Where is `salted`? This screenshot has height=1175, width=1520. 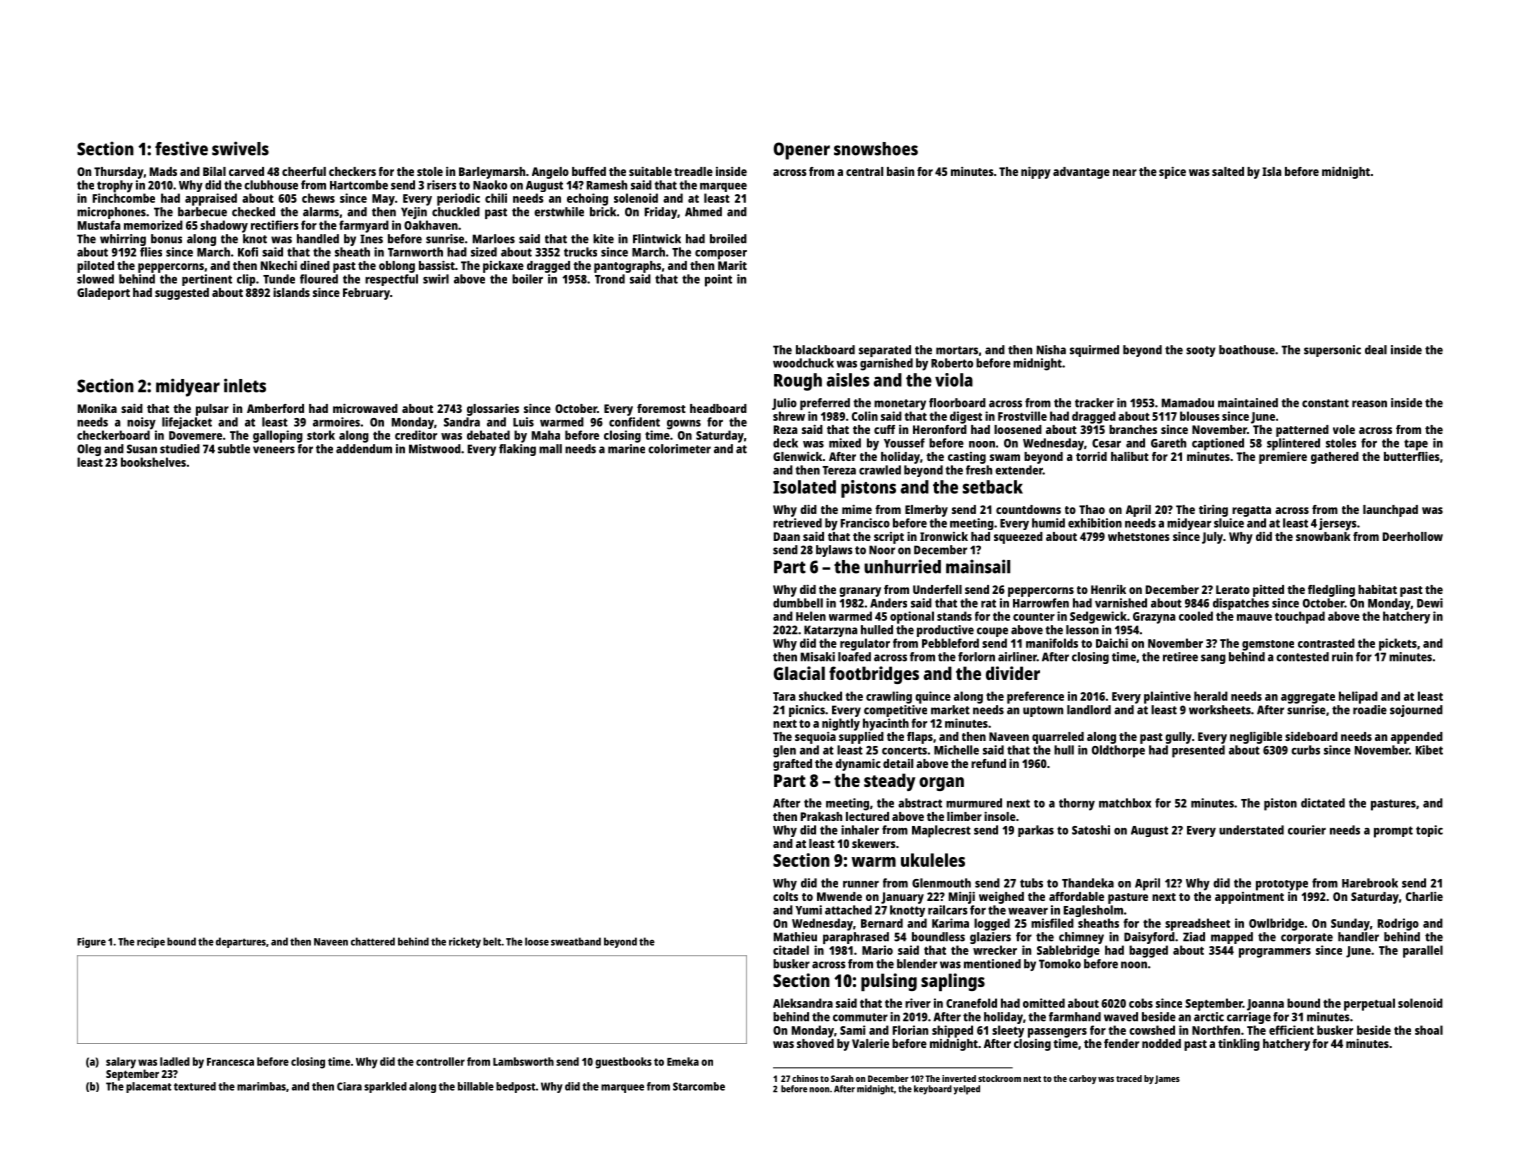
salted is located at coordinates (1228, 171).
